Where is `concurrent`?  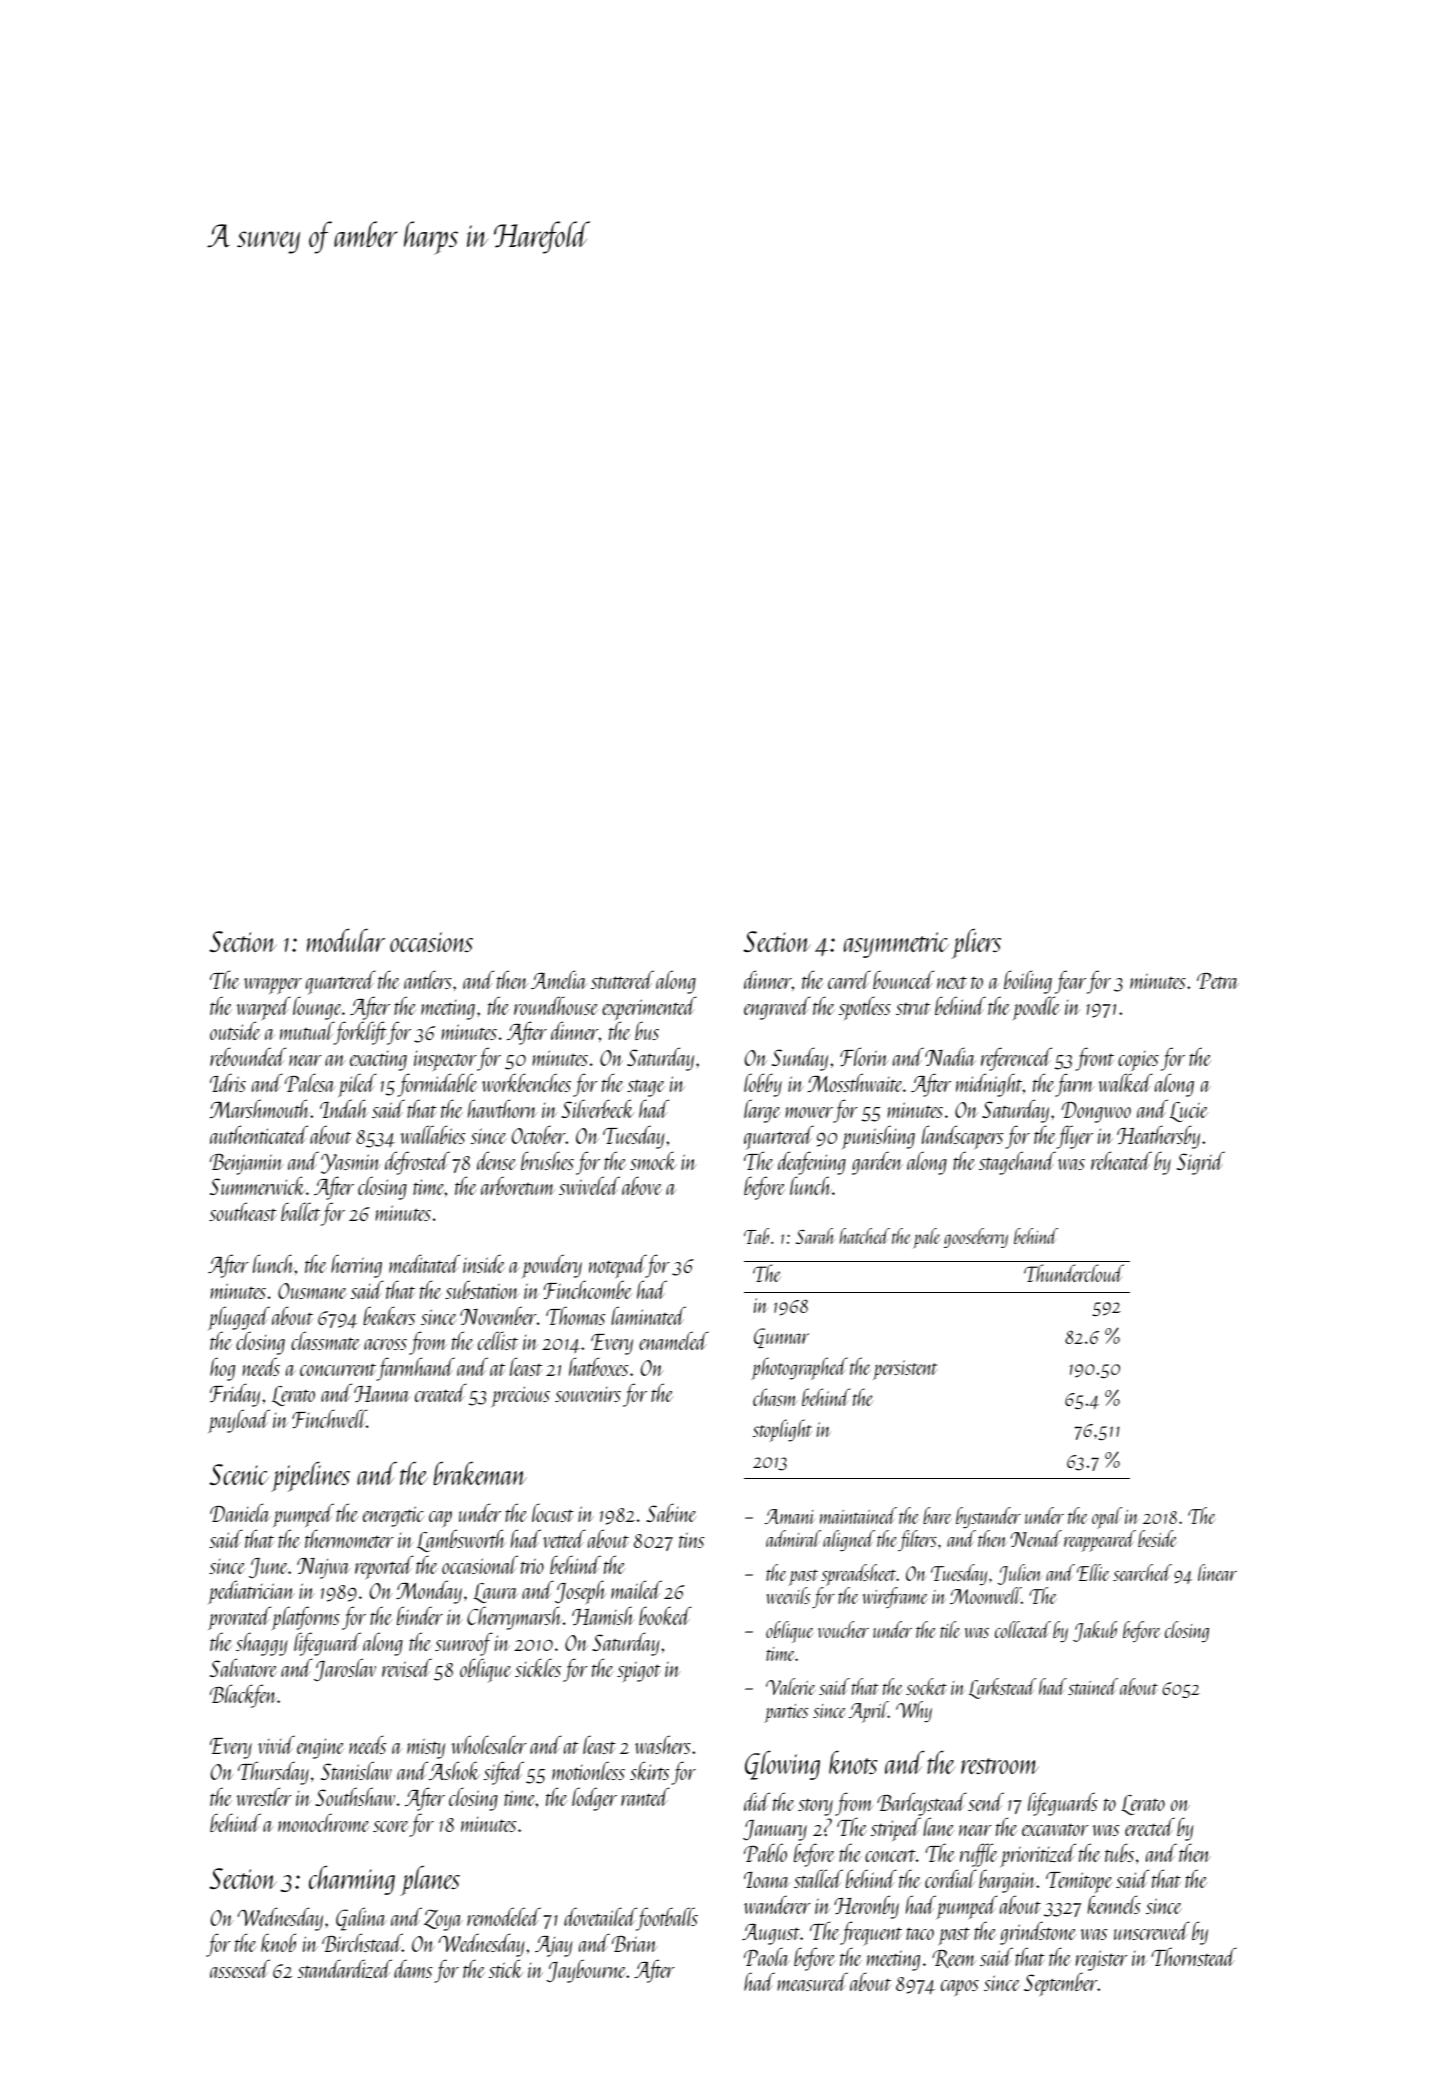
concurrent is located at coordinates (338, 1370).
